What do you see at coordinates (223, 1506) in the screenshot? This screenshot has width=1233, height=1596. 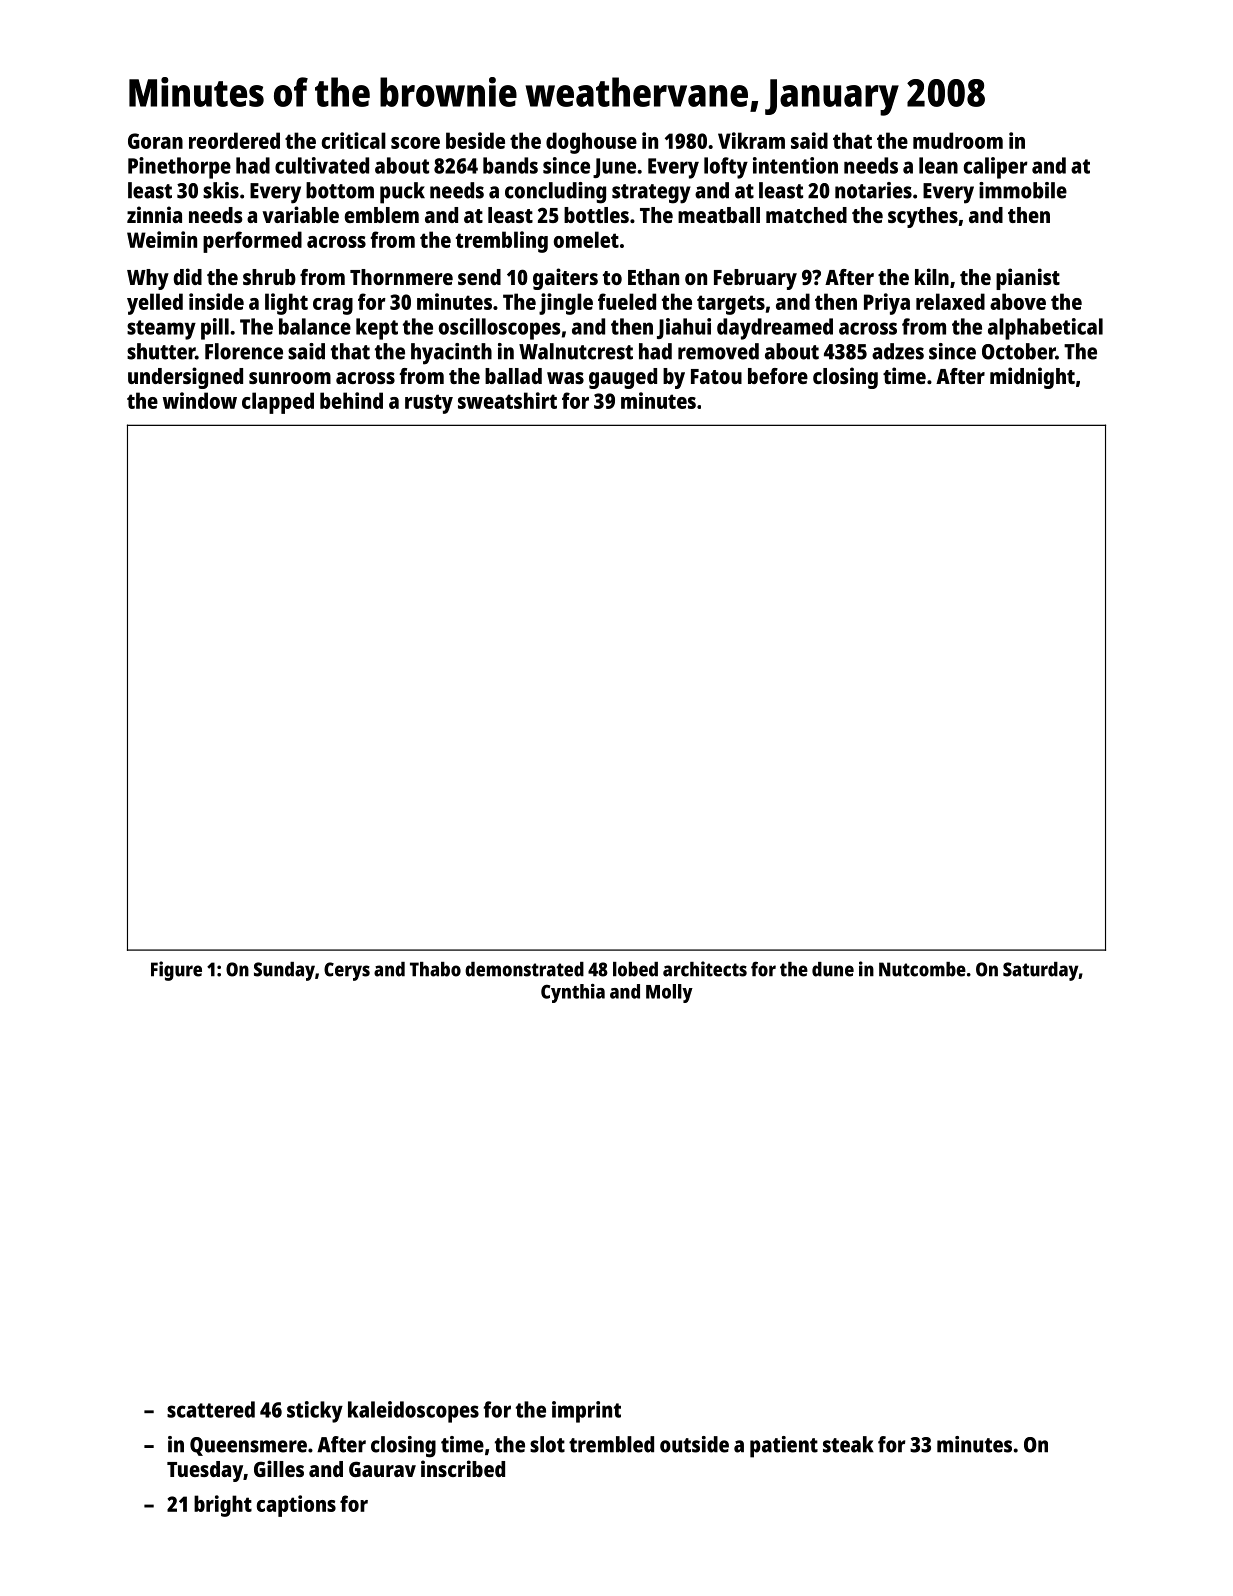 I see `bright` at bounding box center [223, 1506].
